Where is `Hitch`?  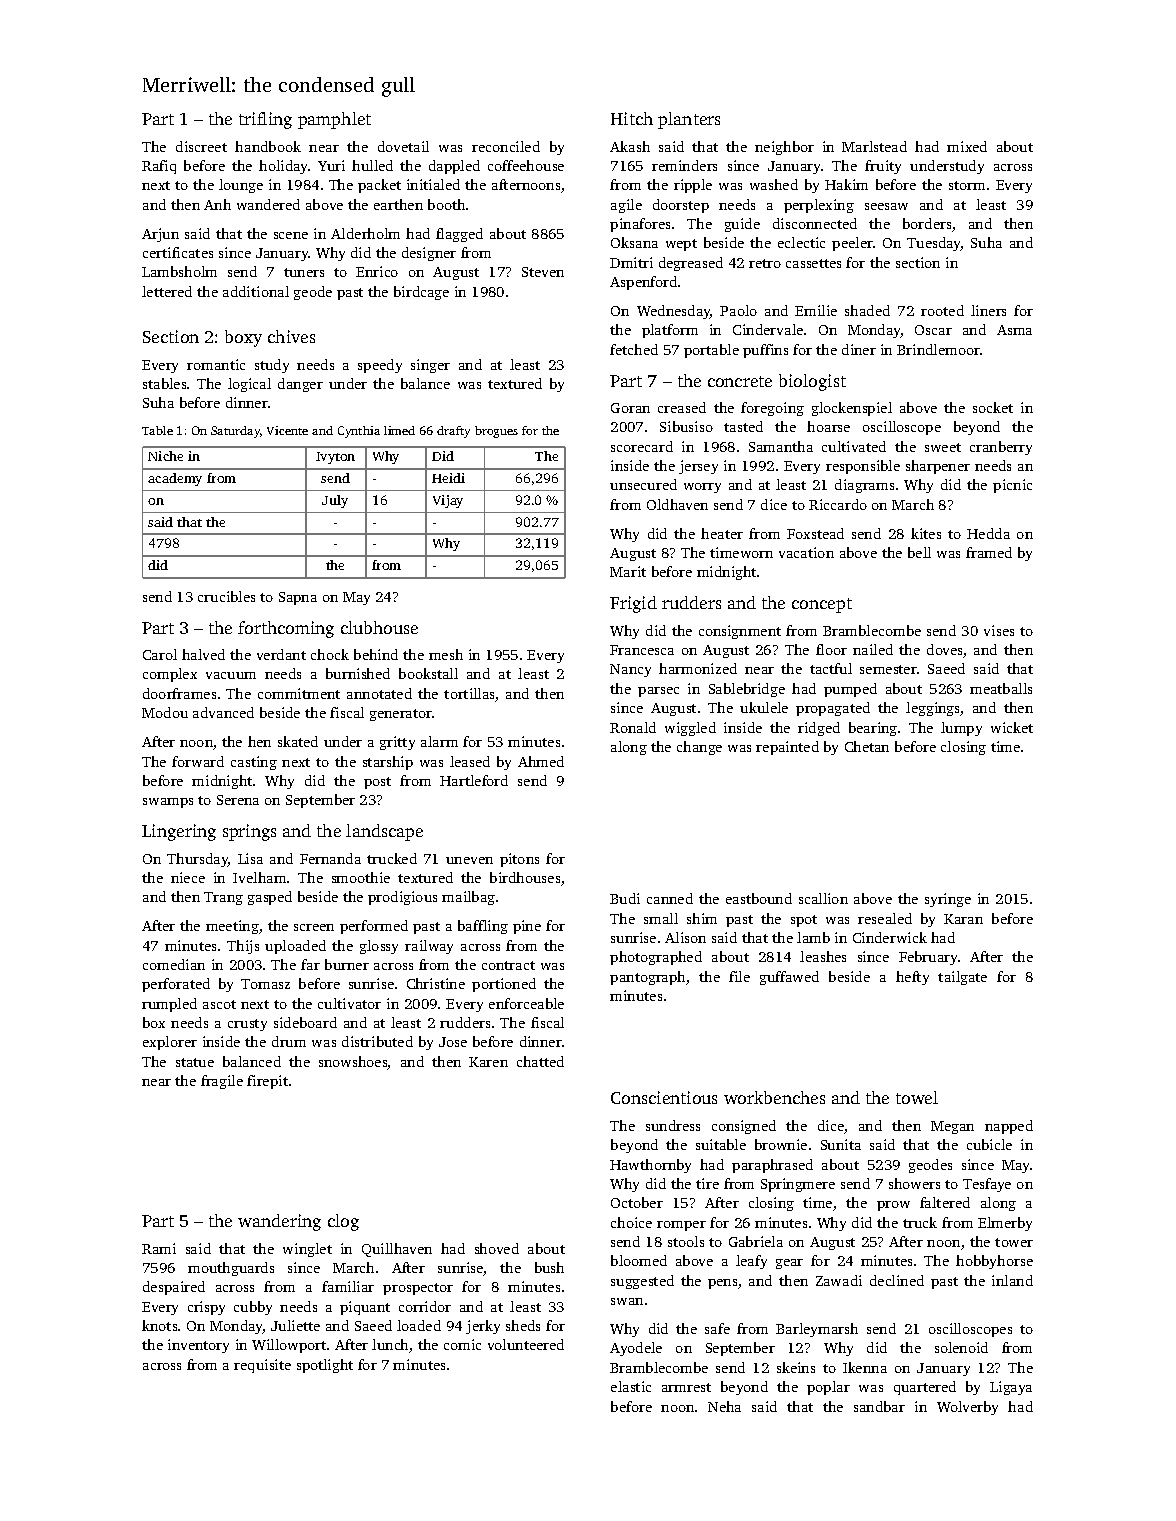 Hitch is located at coordinates (632, 118).
